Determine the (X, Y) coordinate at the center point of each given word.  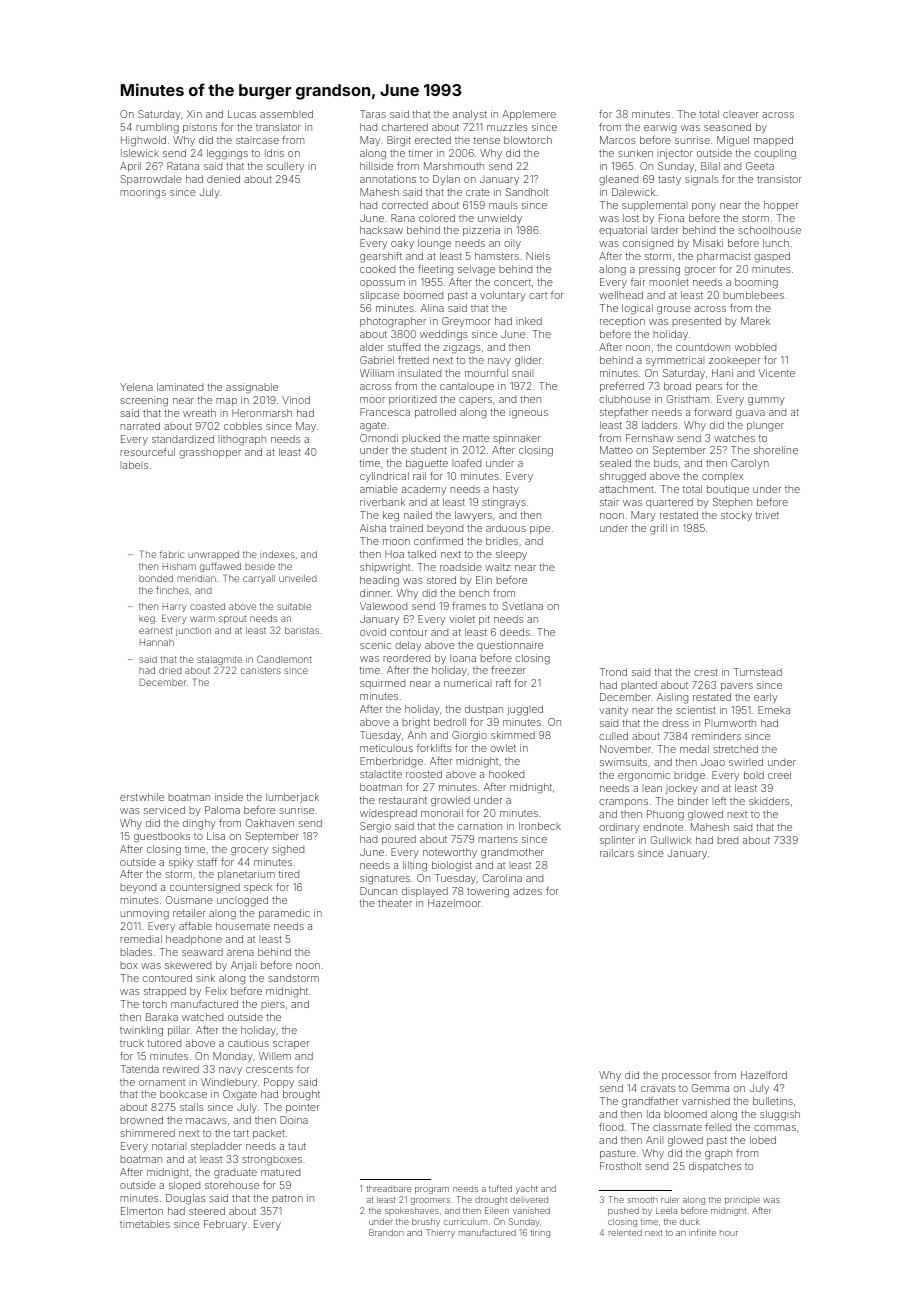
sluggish (780, 1115)
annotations (388, 179)
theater (395, 903)
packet (269, 1134)
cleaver (741, 114)
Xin (194, 114)
